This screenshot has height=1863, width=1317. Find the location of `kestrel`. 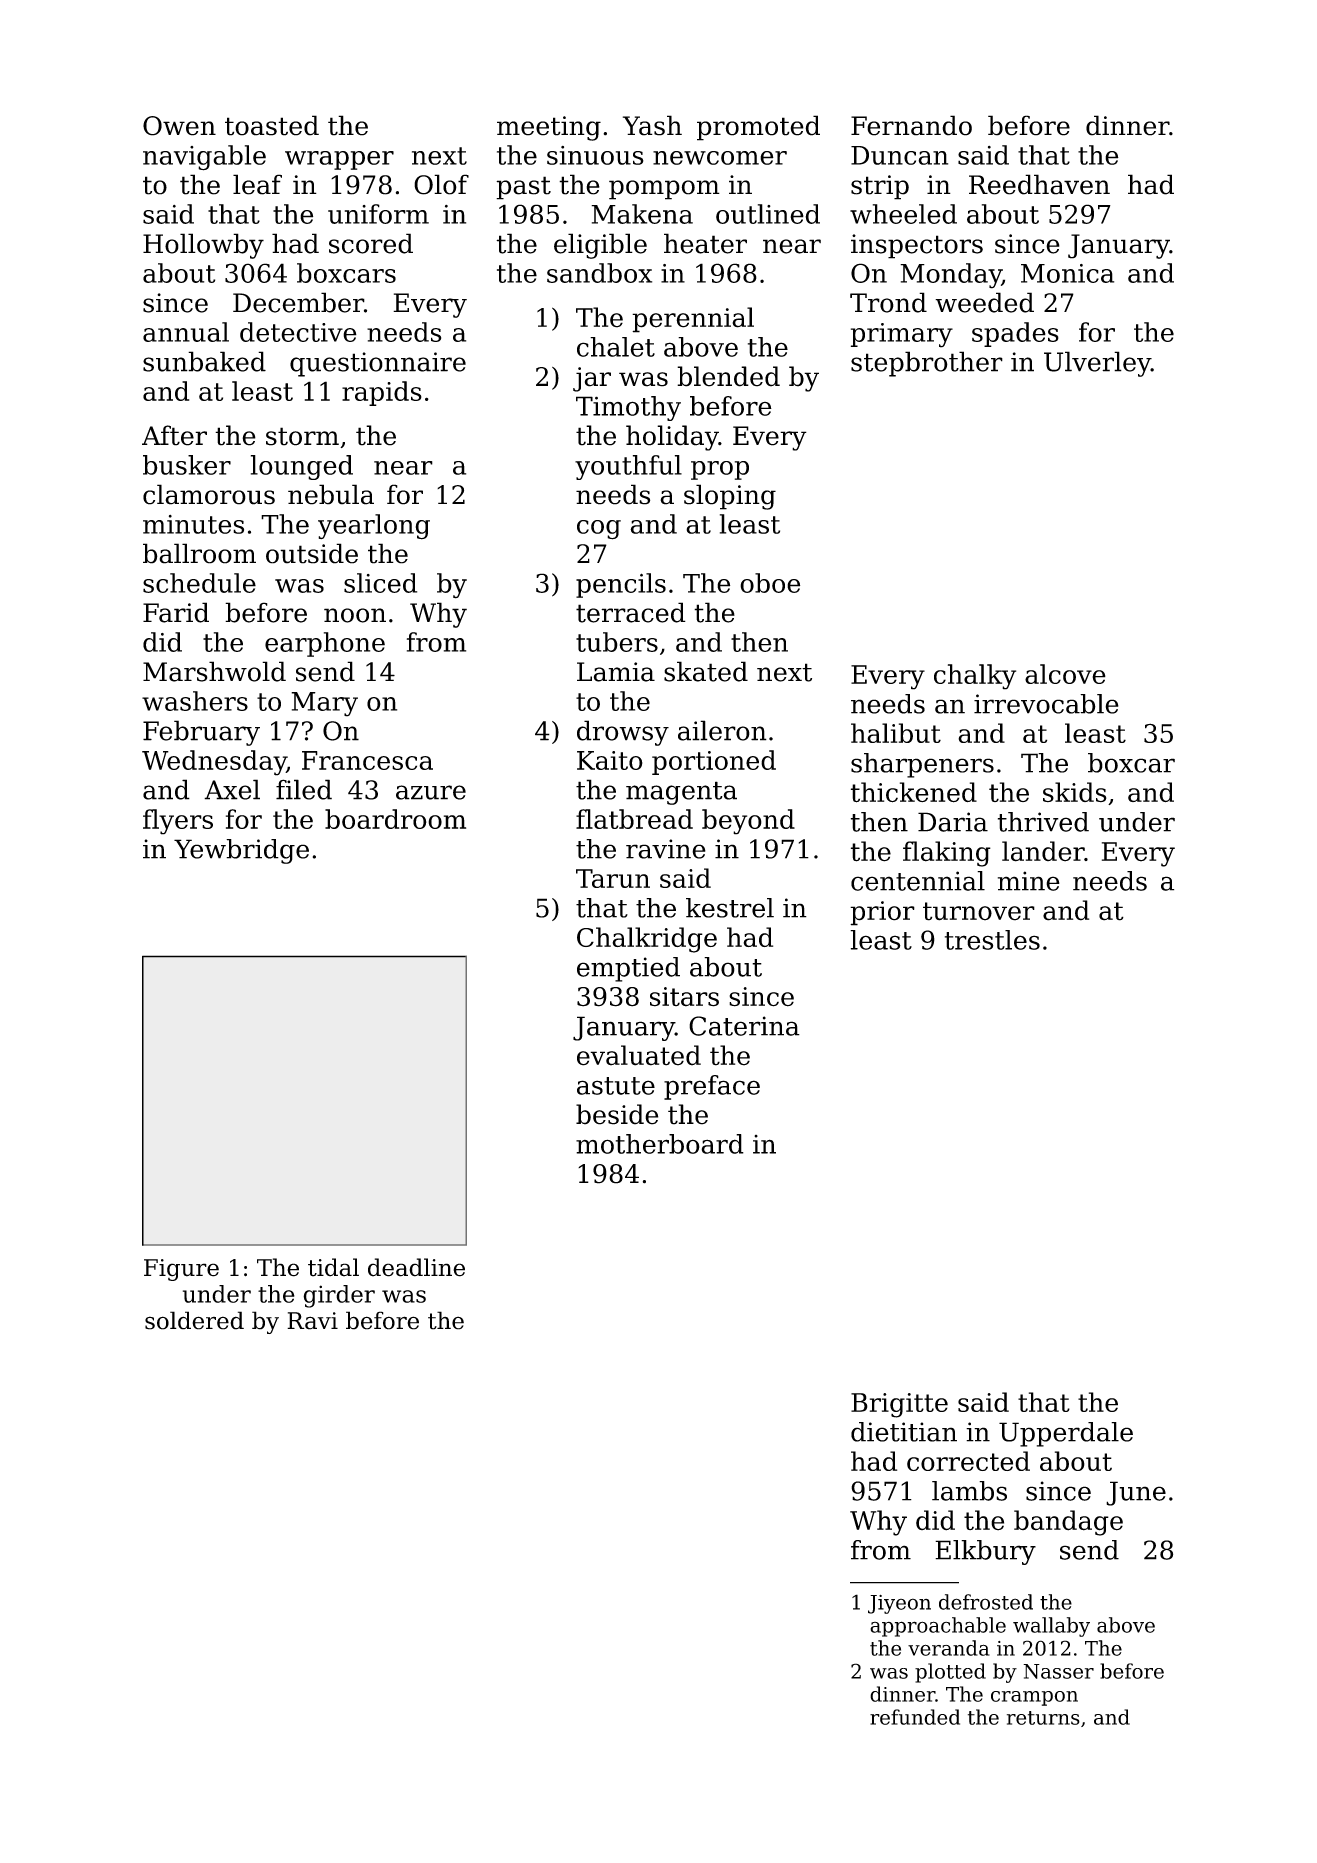

kestrel is located at coordinates (730, 908).
